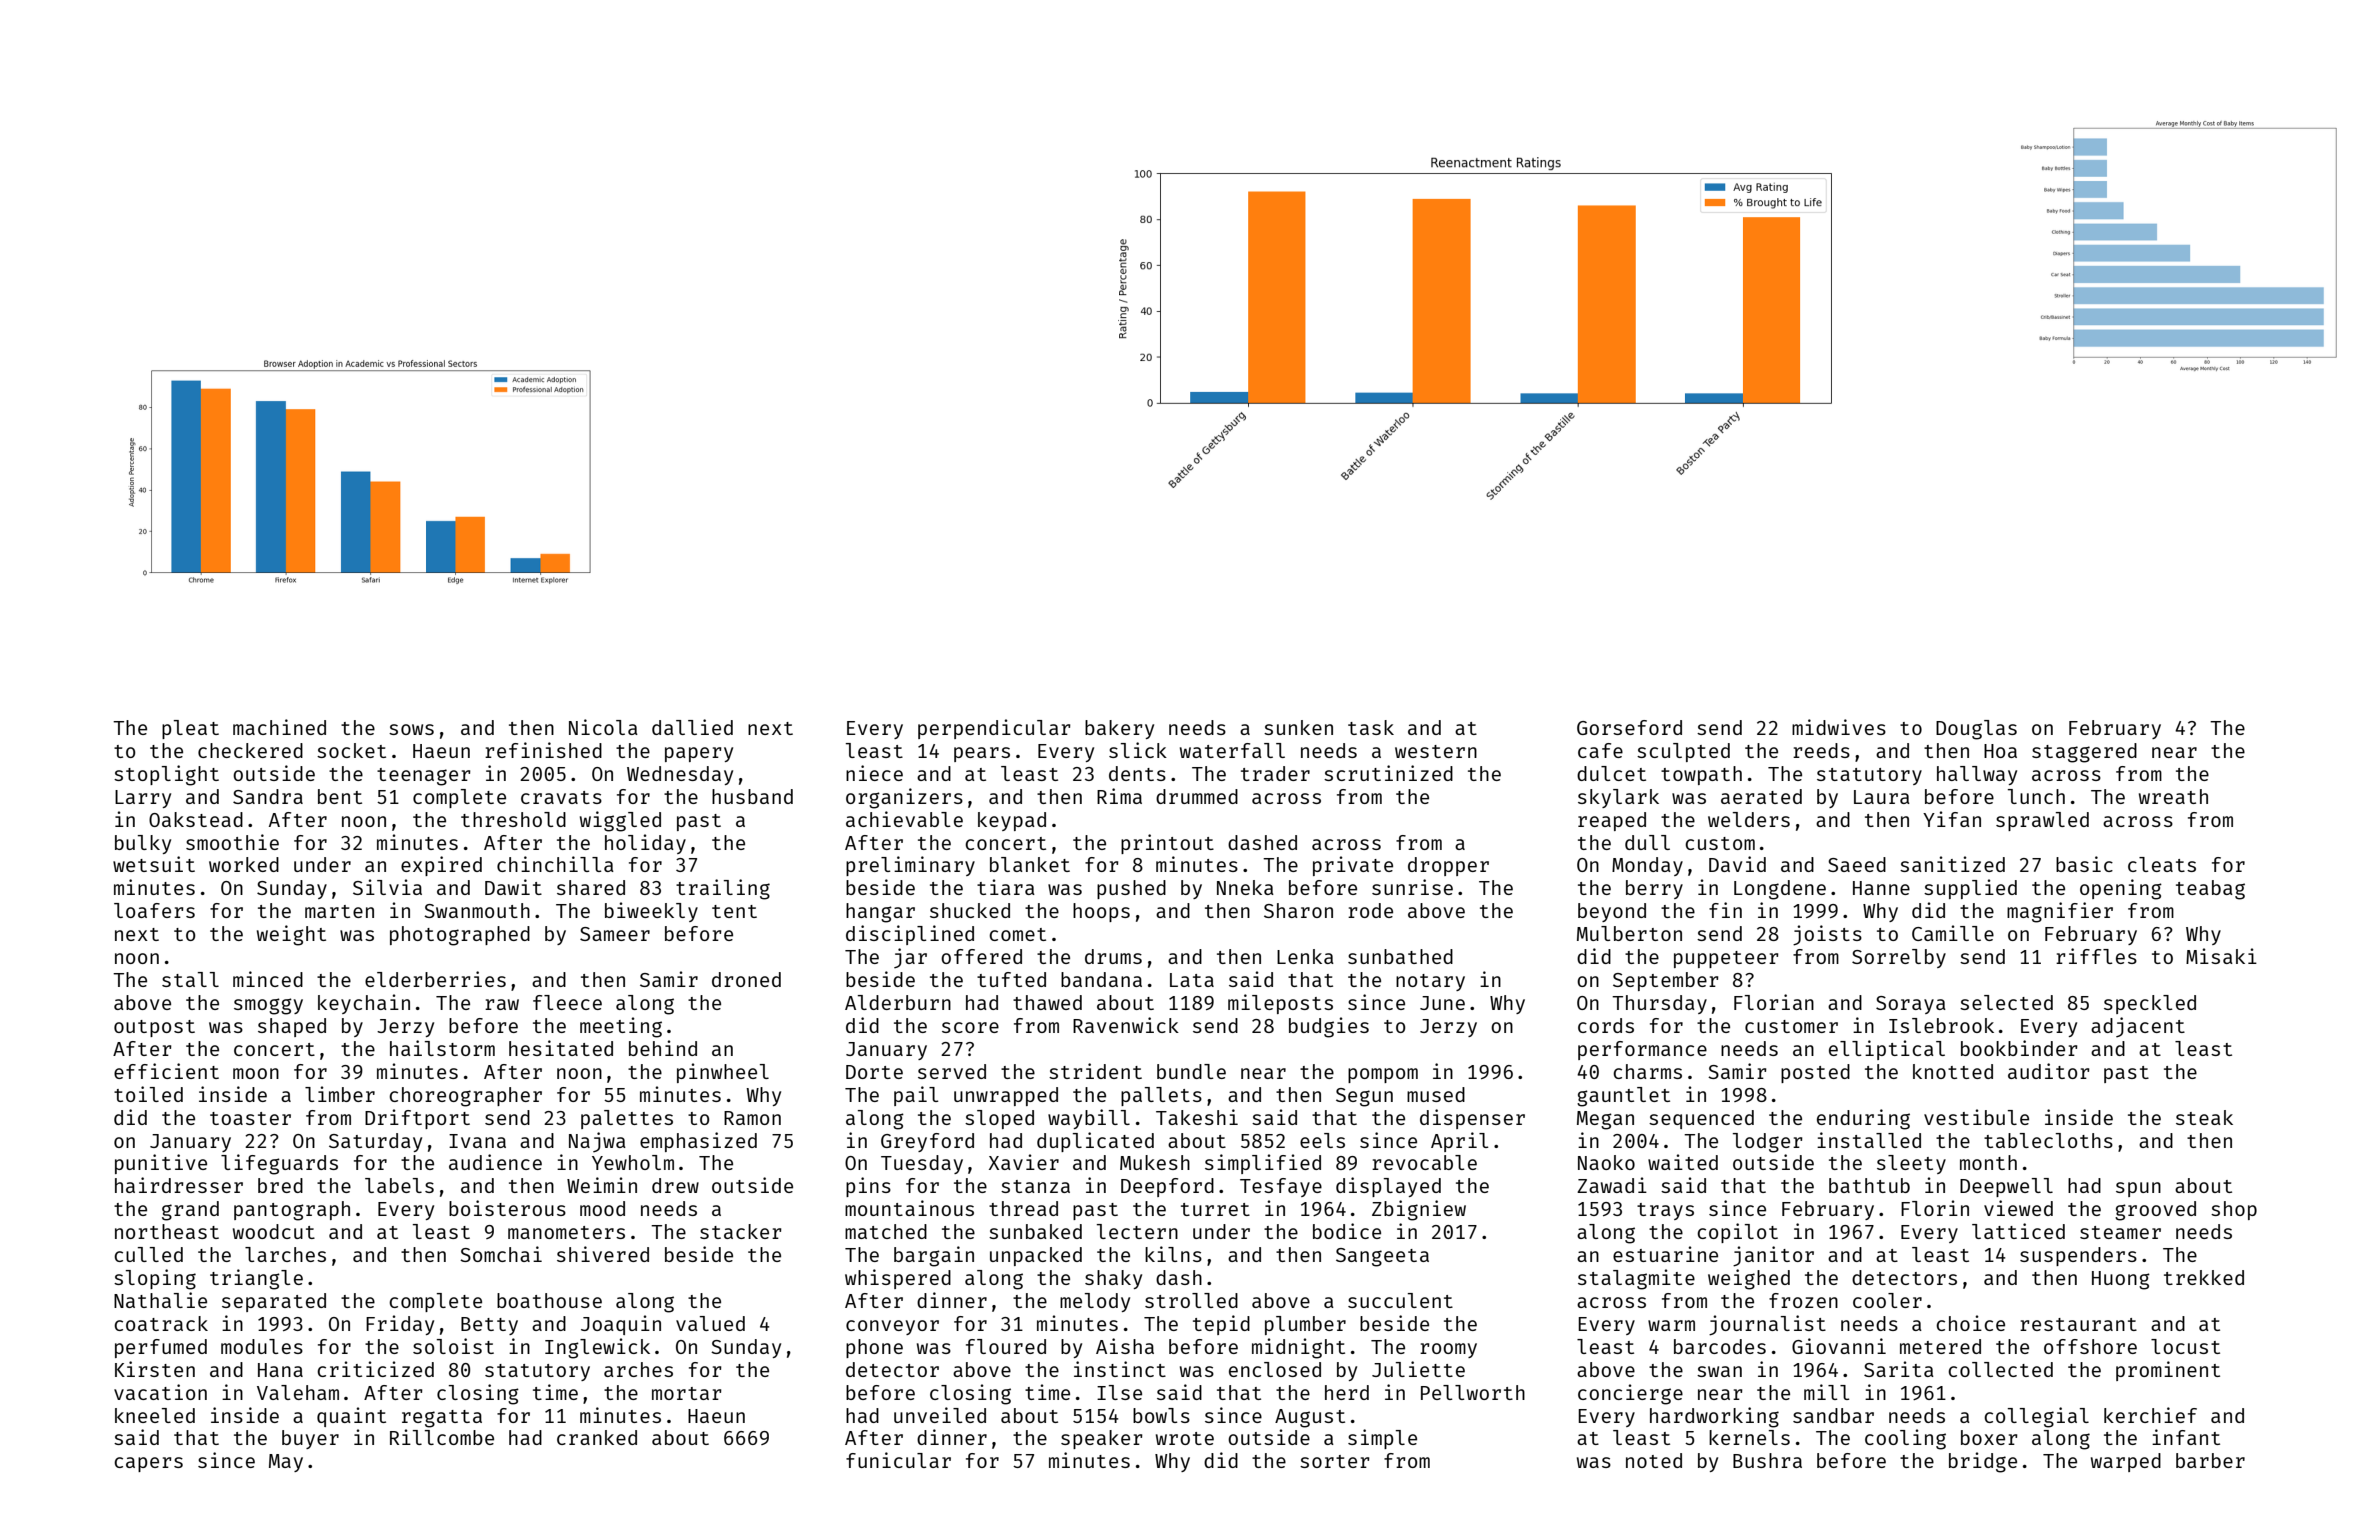  I want to click on sleety, so click(1911, 1164).
